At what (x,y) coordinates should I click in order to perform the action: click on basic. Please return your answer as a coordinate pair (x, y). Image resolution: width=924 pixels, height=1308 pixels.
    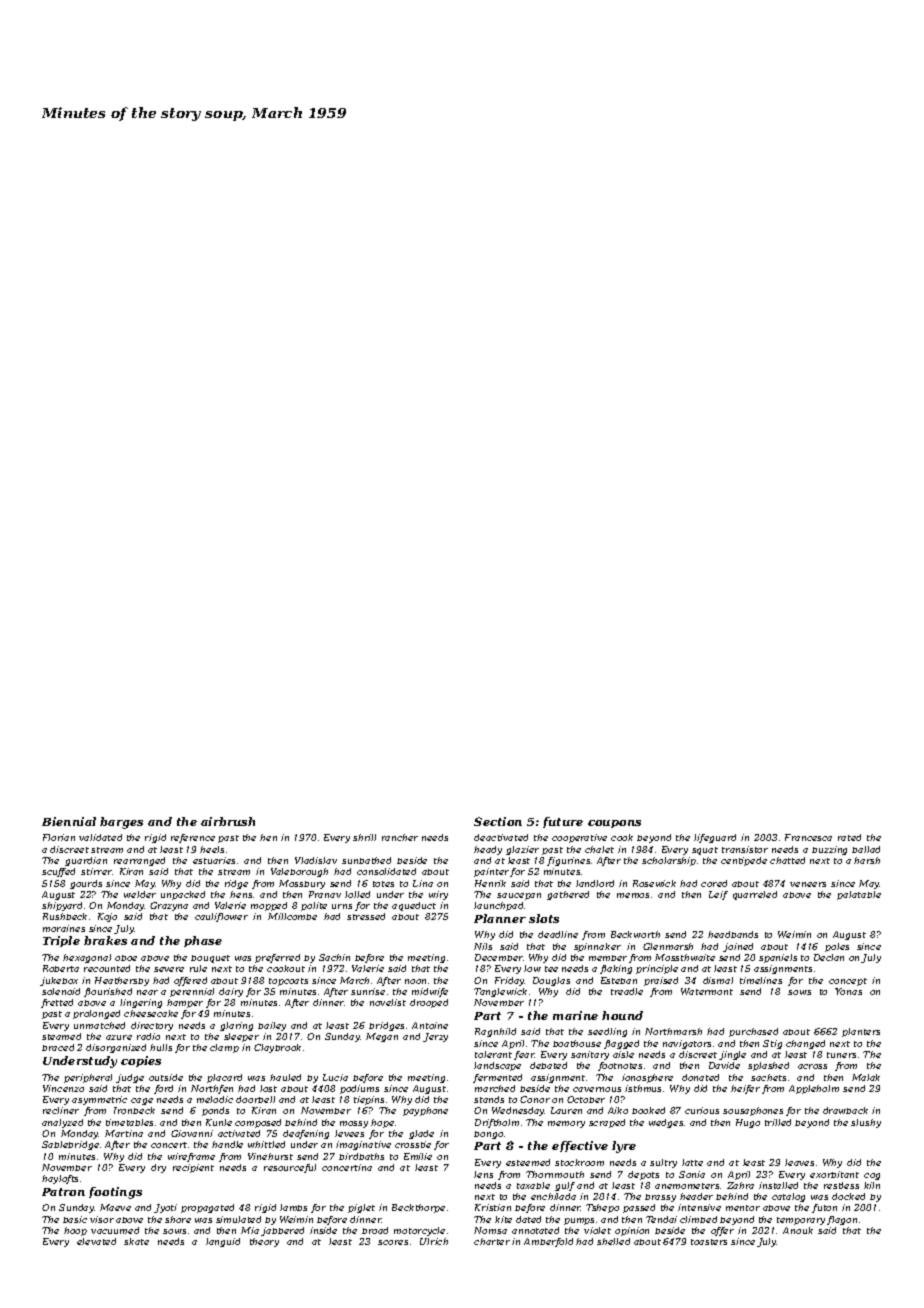
    Looking at the image, I should click on (75, 1219).
